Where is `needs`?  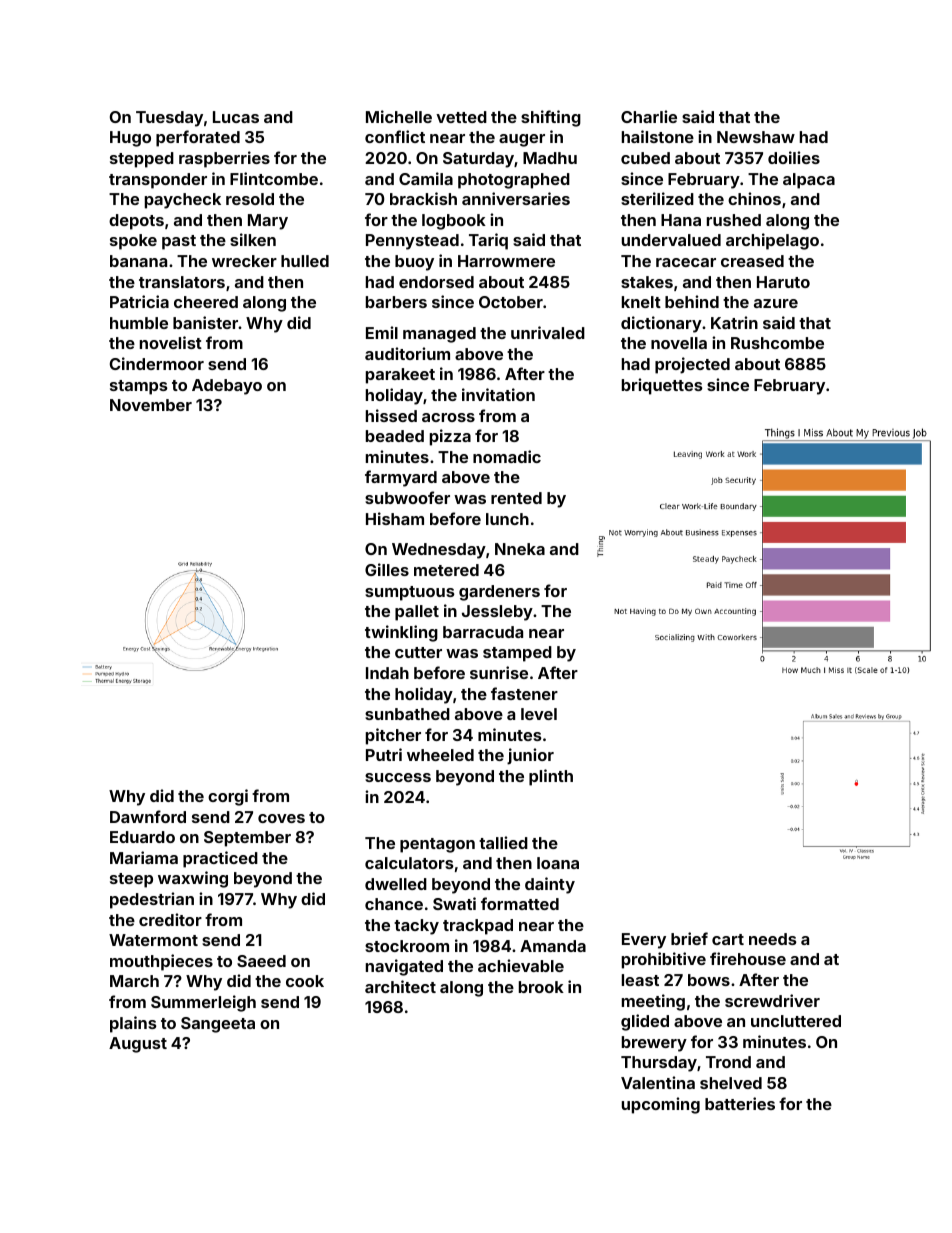 needs is located at coordinates (773, 939).
